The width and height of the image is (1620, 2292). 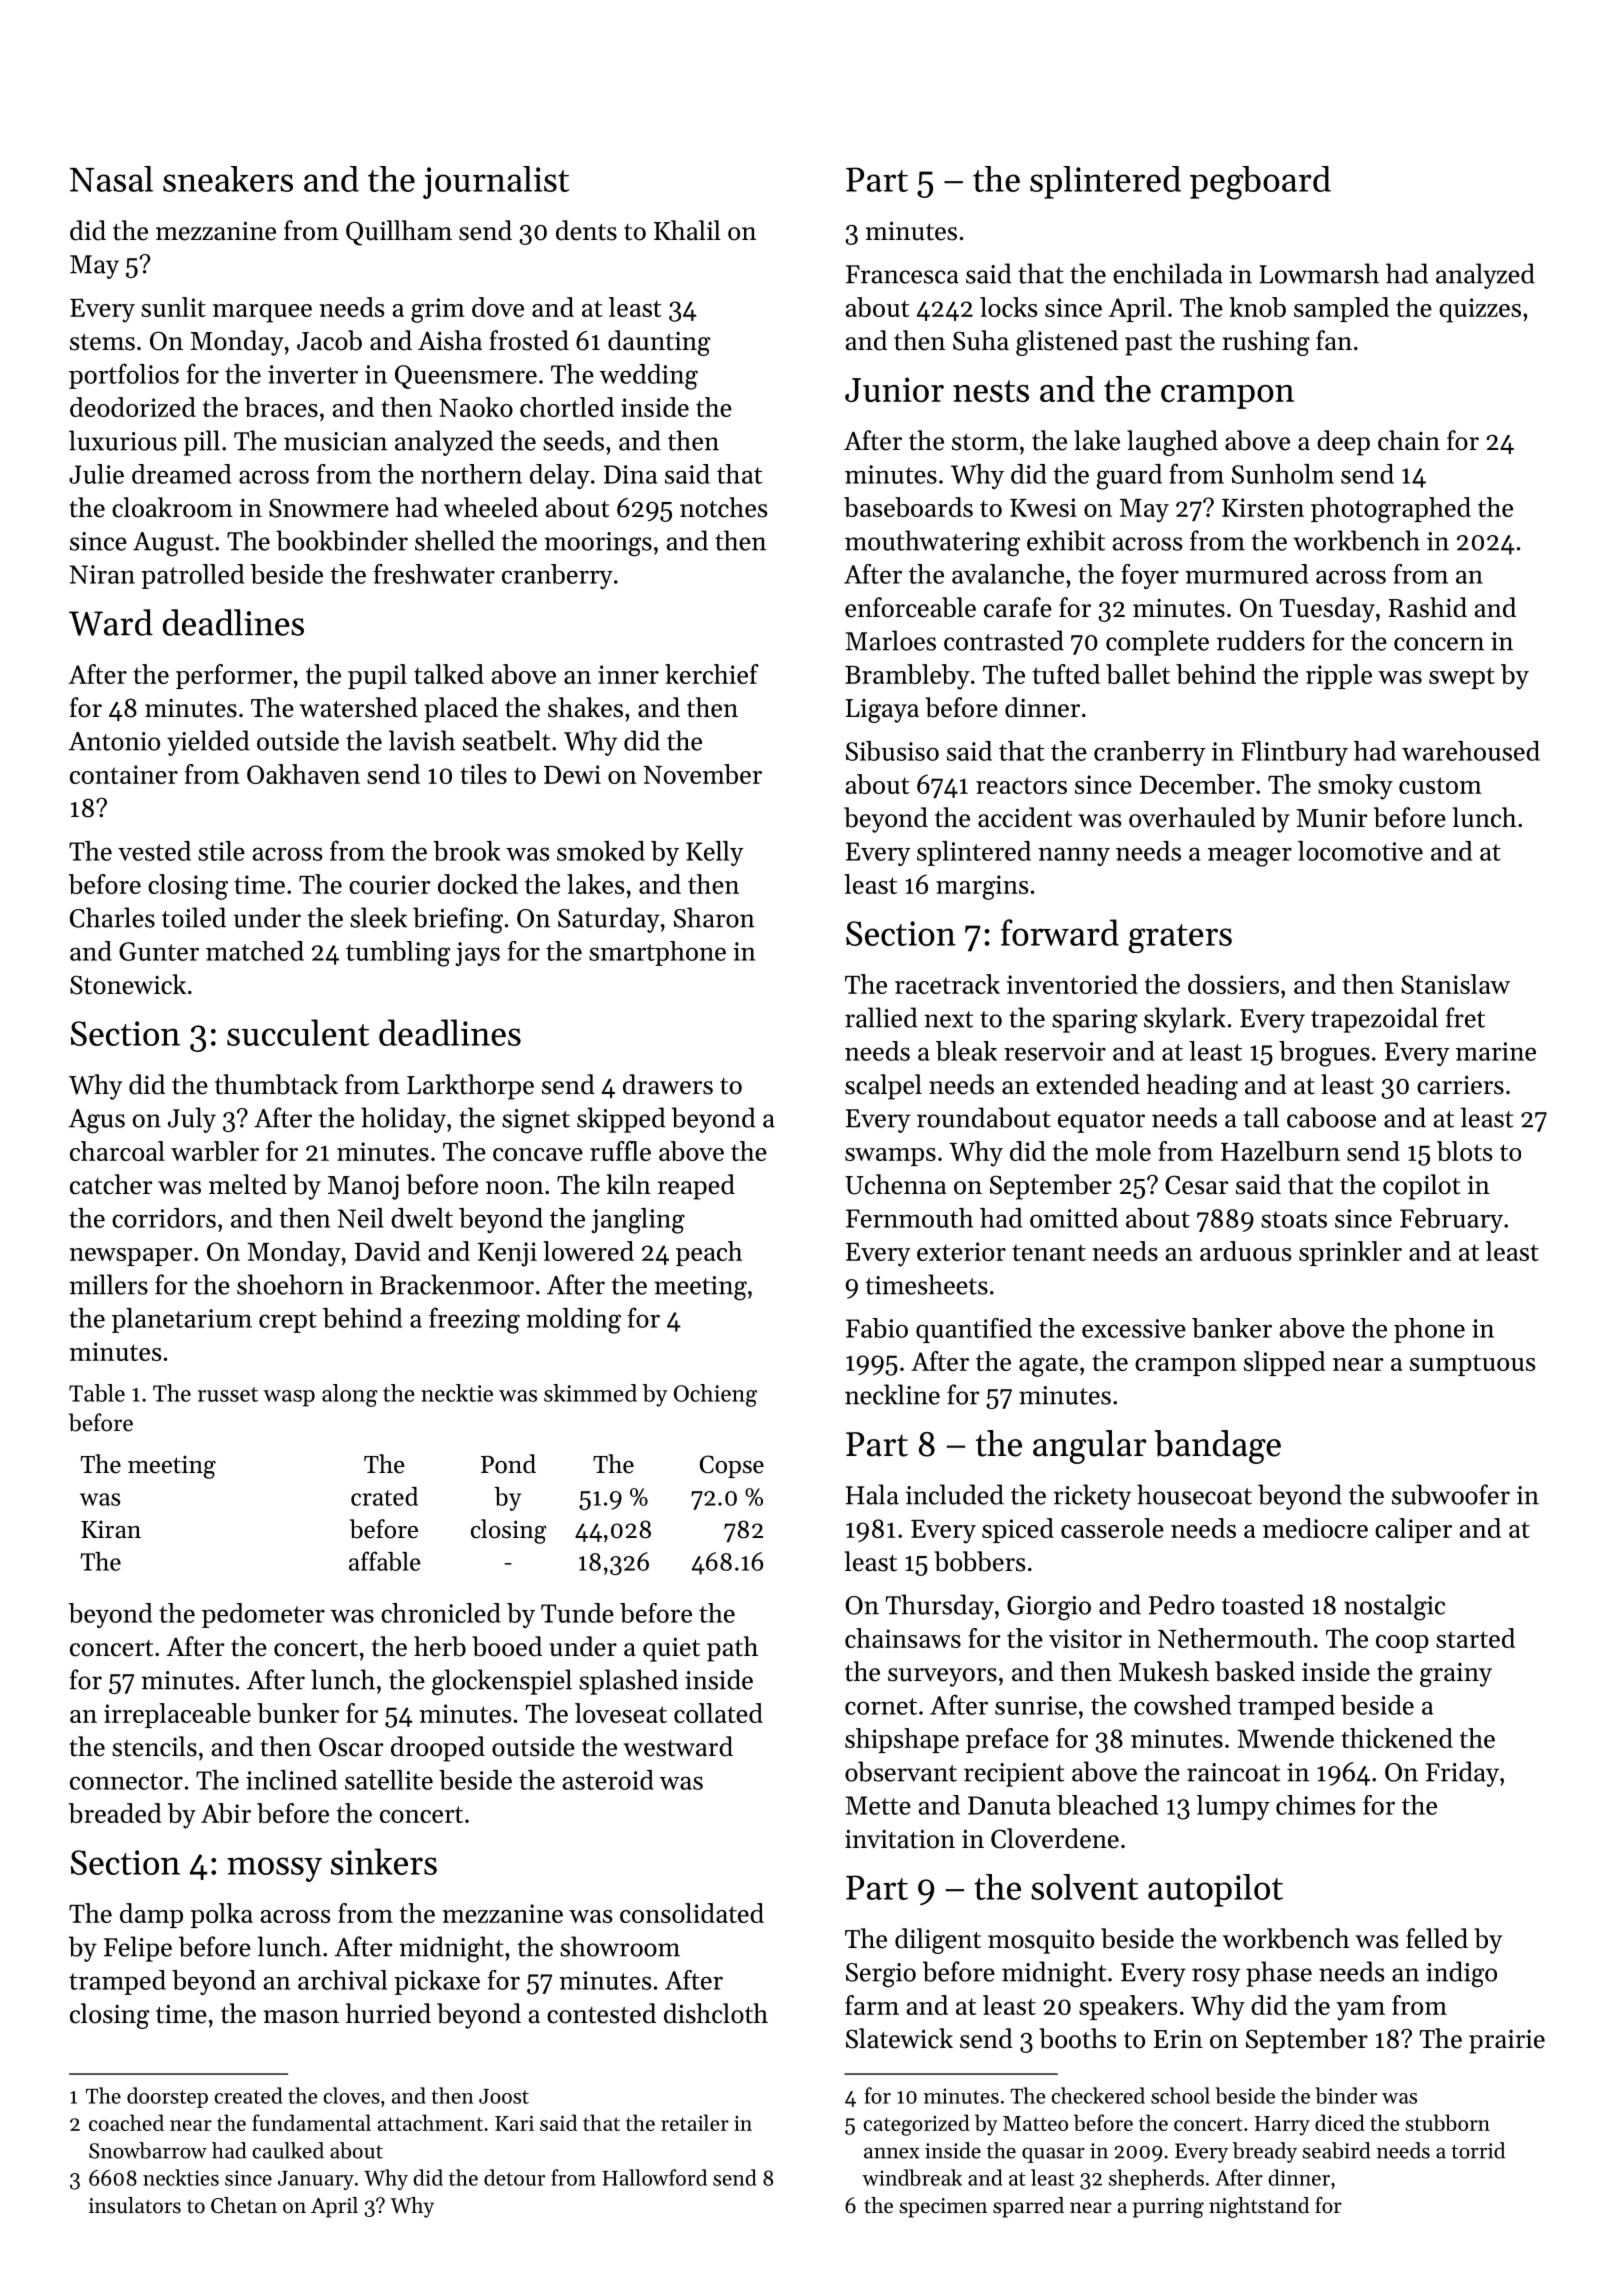 I want to click on deep, so click(x=1343, y=443).
